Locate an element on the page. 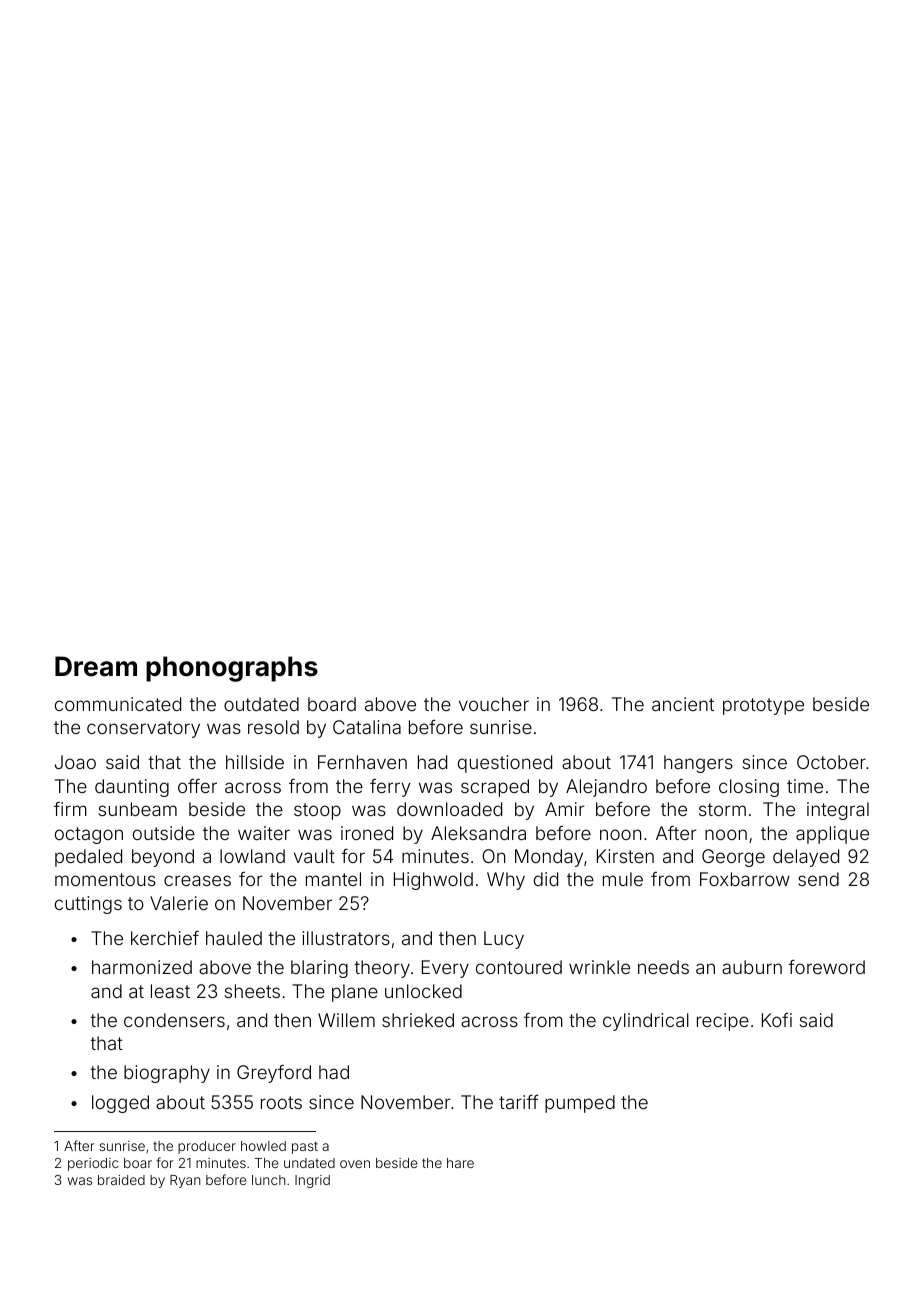  Kofi is located at coordinates (777, 1020).
